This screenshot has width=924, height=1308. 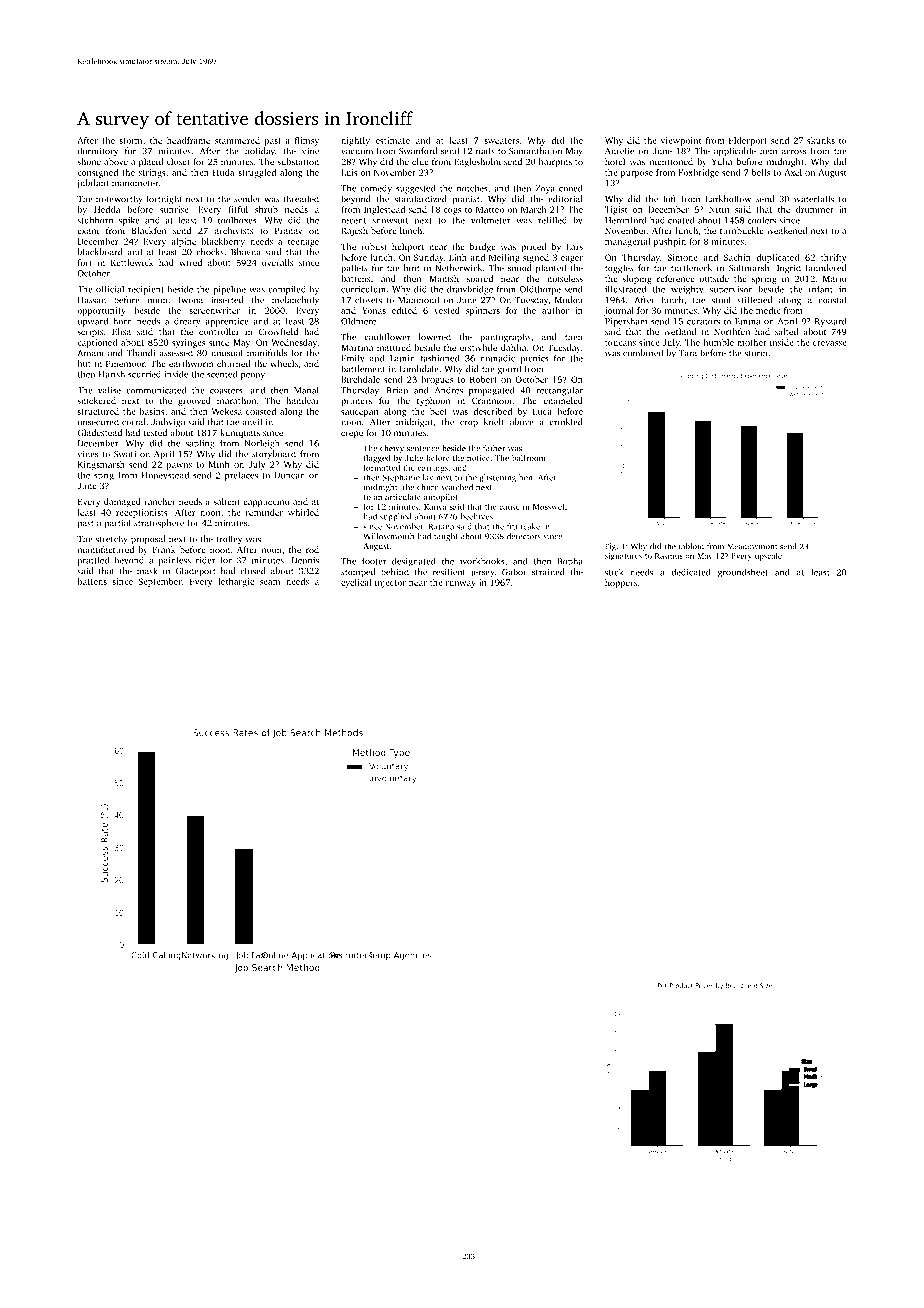 I want to click on official, so click(x=110, y=289).
